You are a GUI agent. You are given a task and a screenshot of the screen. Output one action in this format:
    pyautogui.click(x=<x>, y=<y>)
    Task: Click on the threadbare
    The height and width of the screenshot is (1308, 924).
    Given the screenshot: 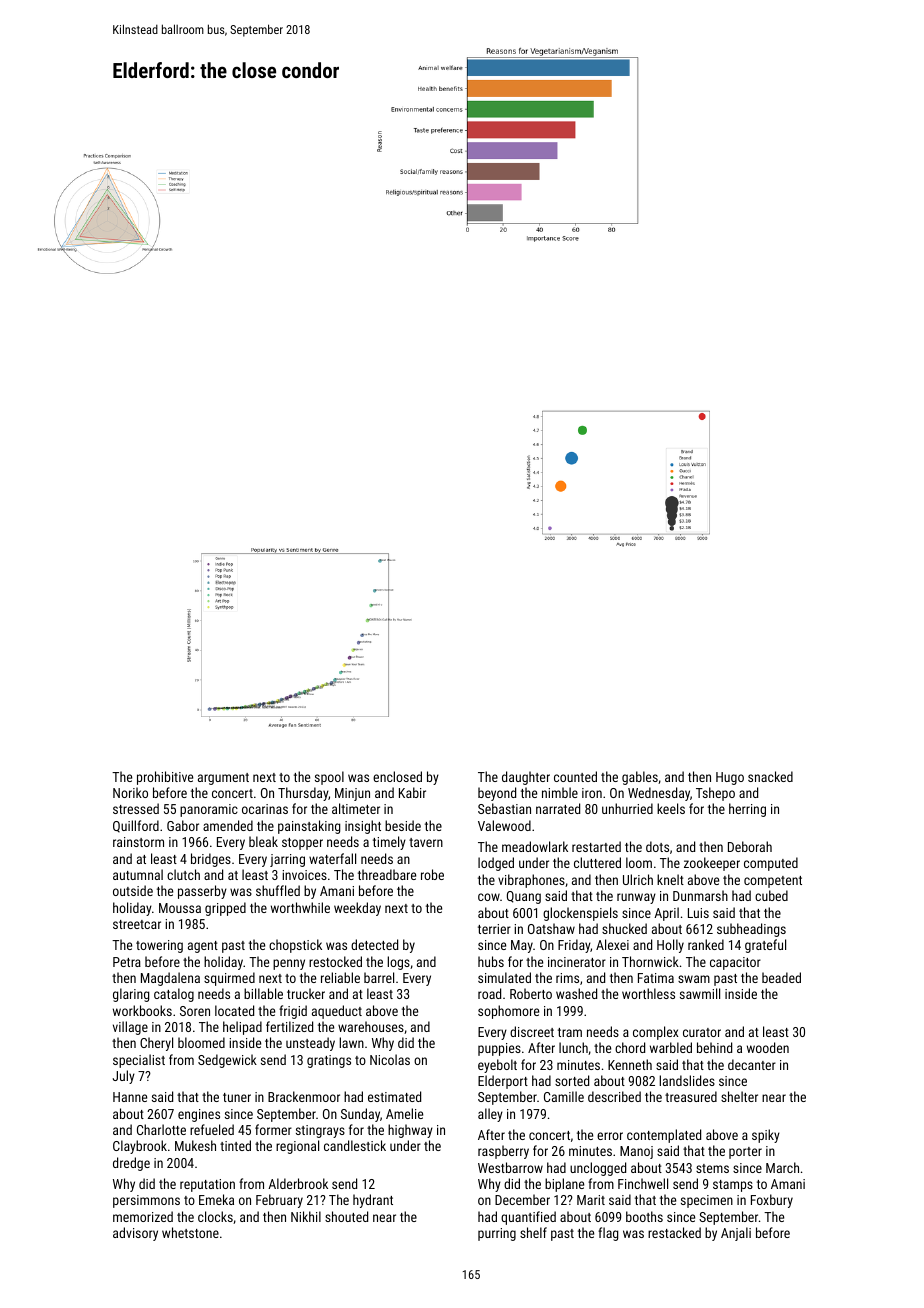 What is the action you would take?
    pyautogui.click(x=387, y=874)
